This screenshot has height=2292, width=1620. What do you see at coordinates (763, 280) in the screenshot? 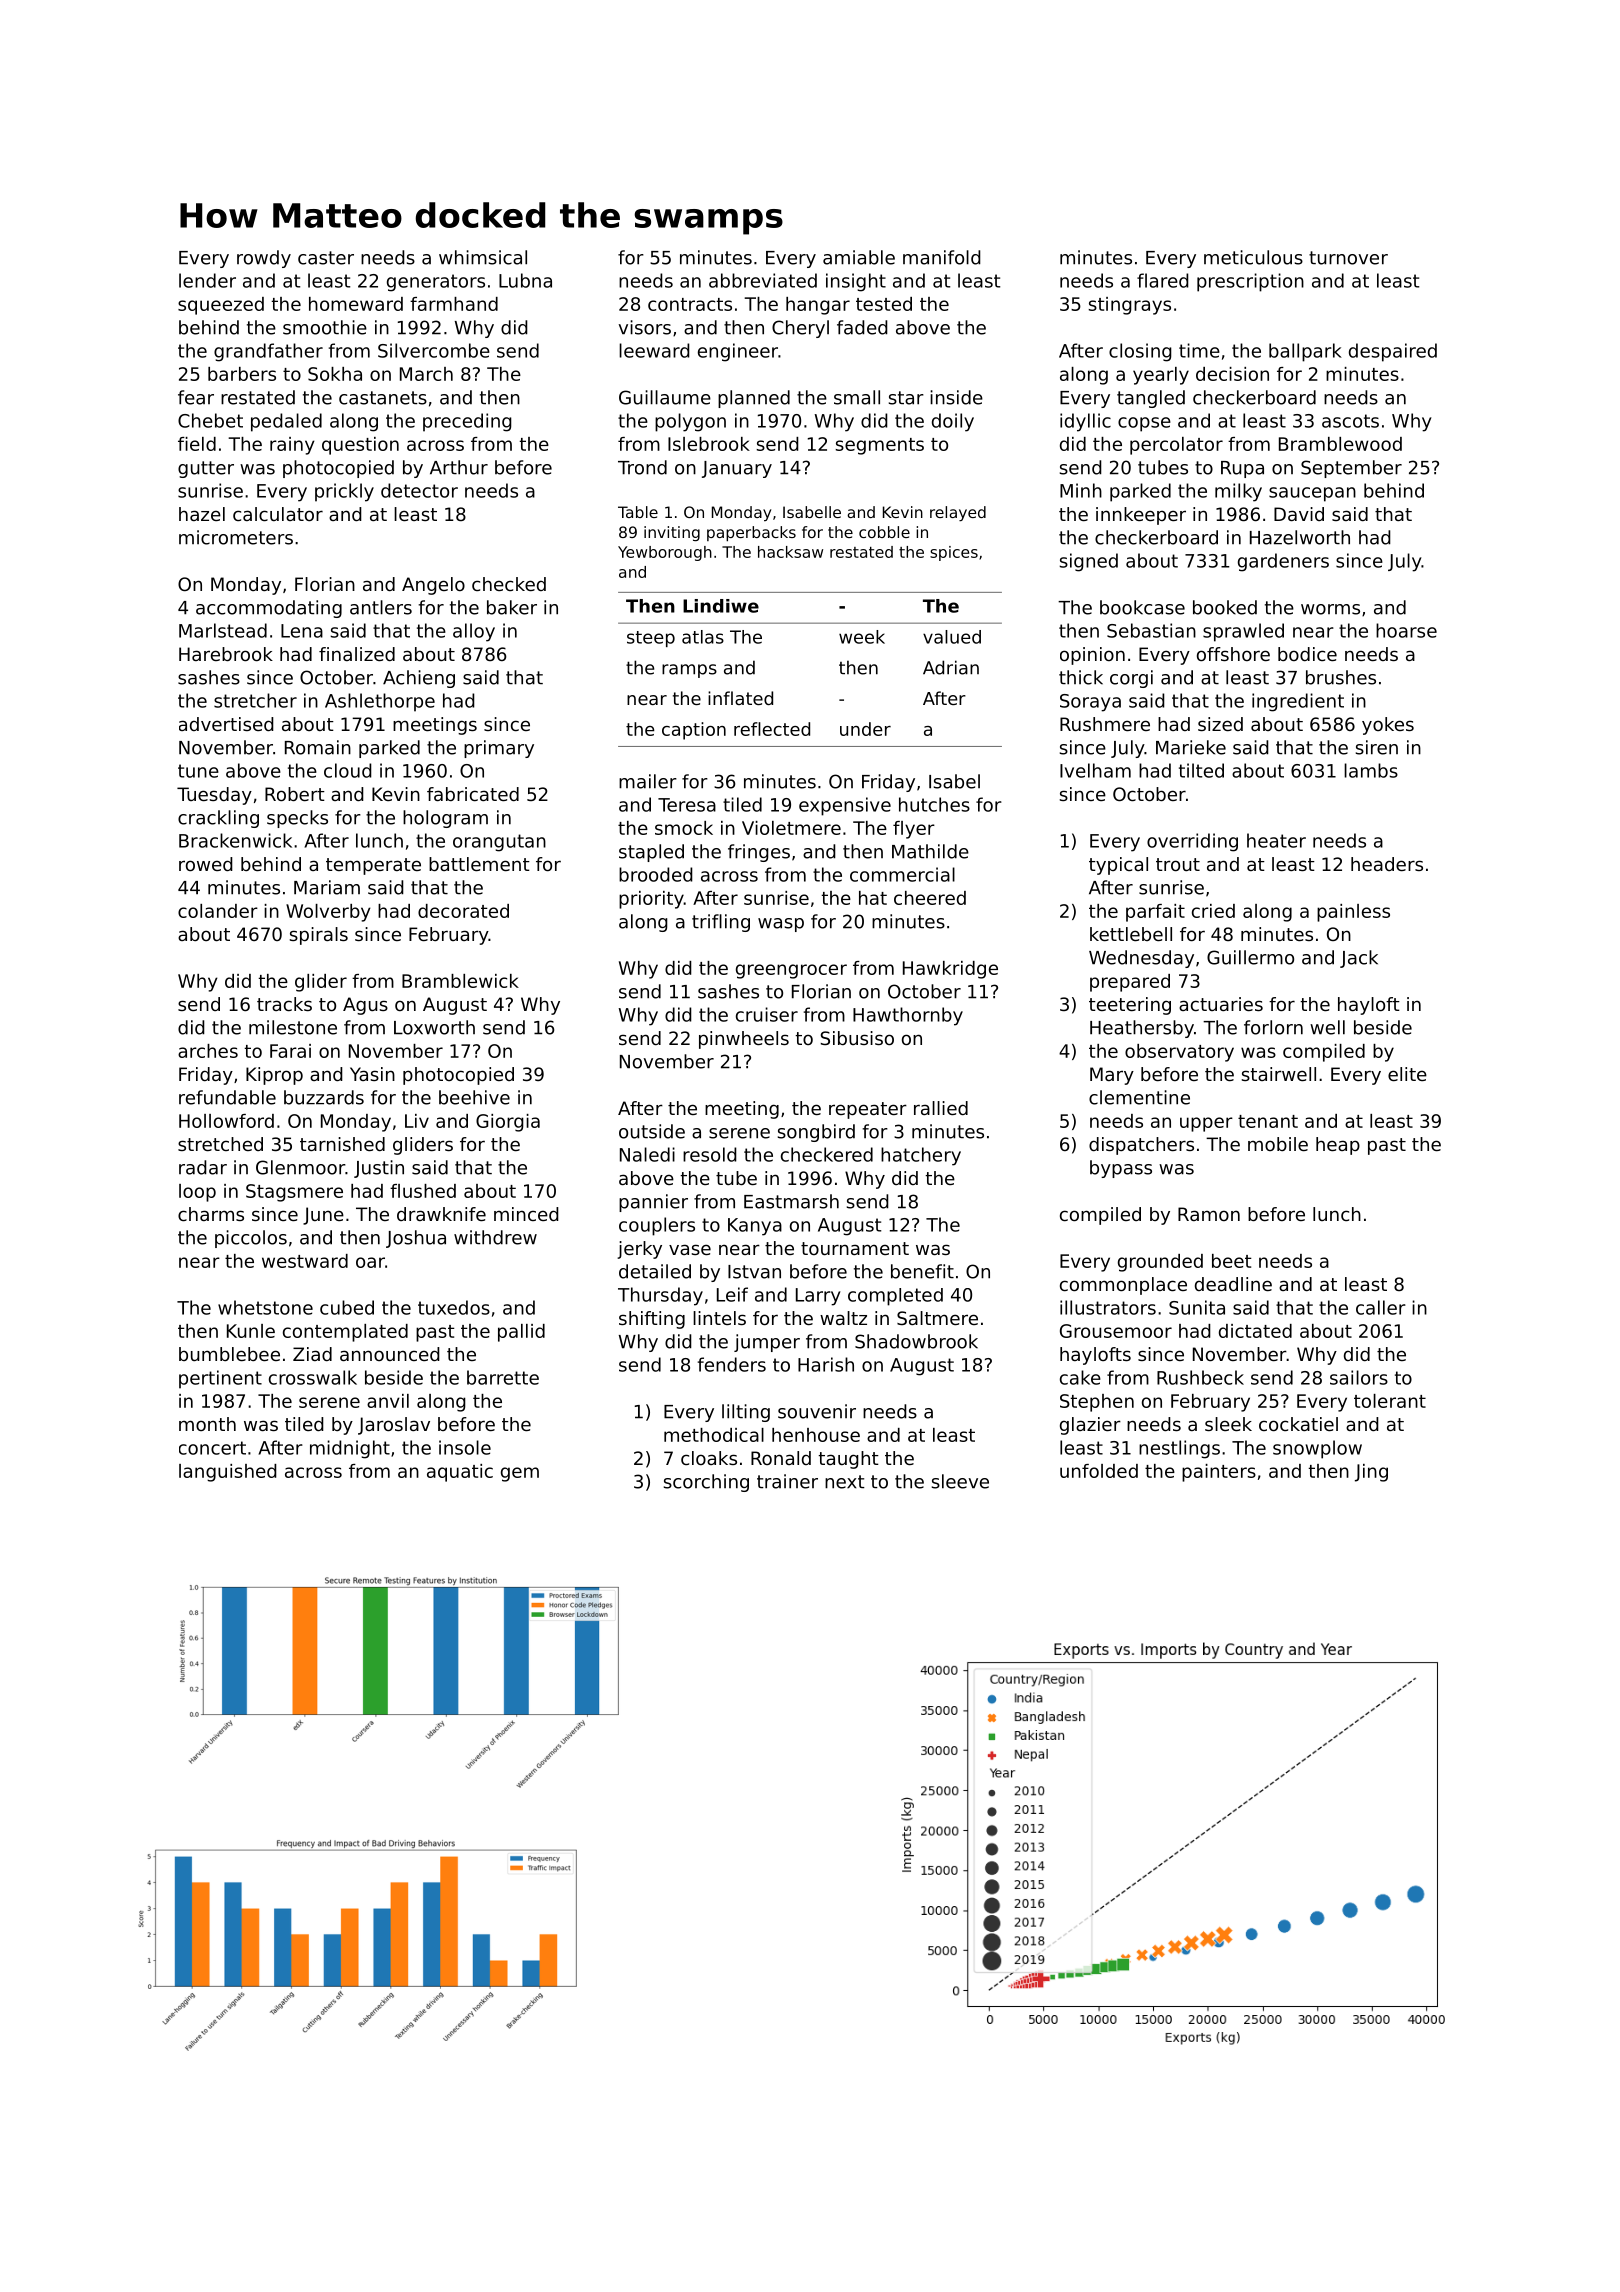
I see `abbreviated` at bounding box center [763, 280].
